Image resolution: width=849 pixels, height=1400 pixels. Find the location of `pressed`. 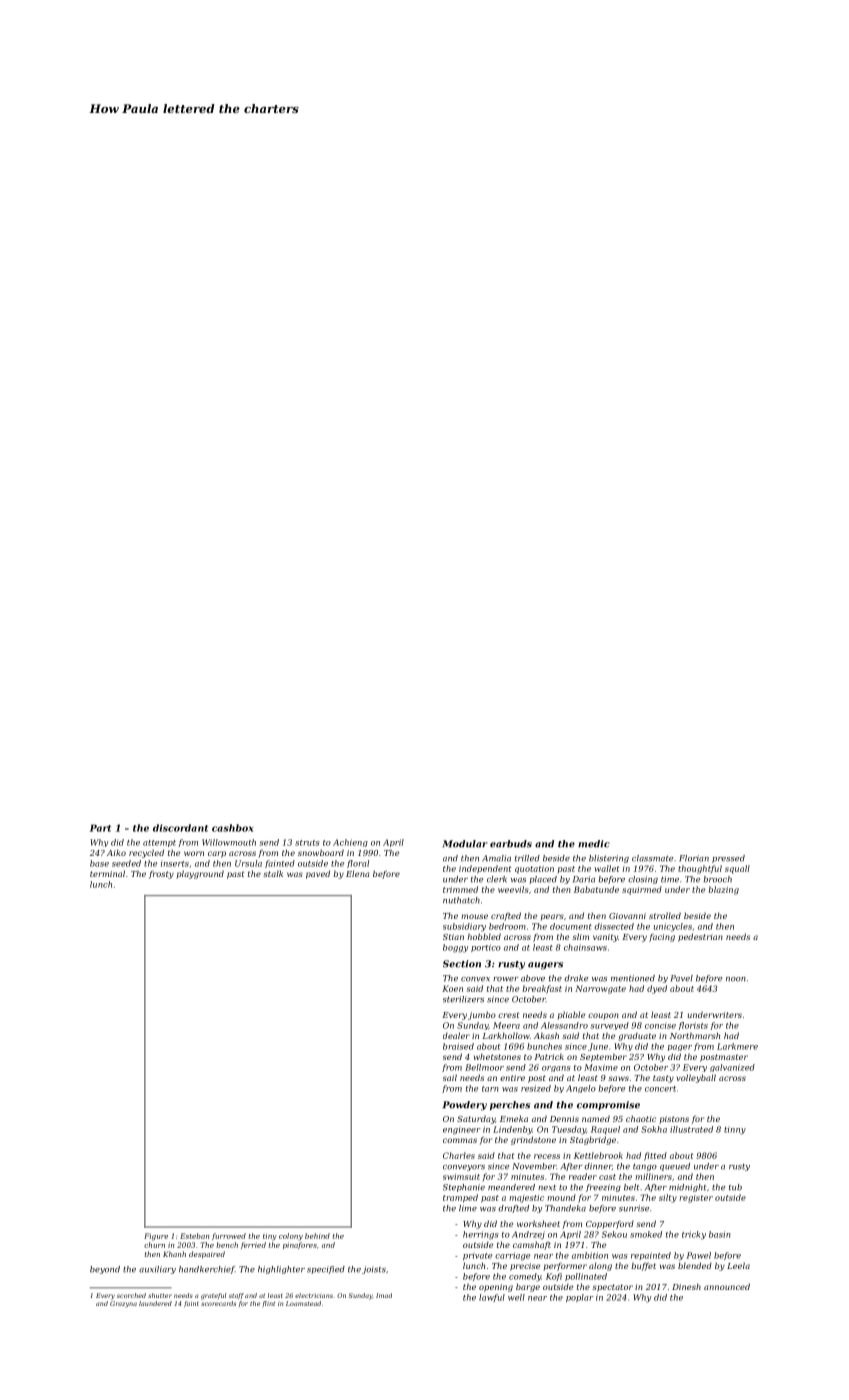

pressed is located at coordinates (728, 859).
